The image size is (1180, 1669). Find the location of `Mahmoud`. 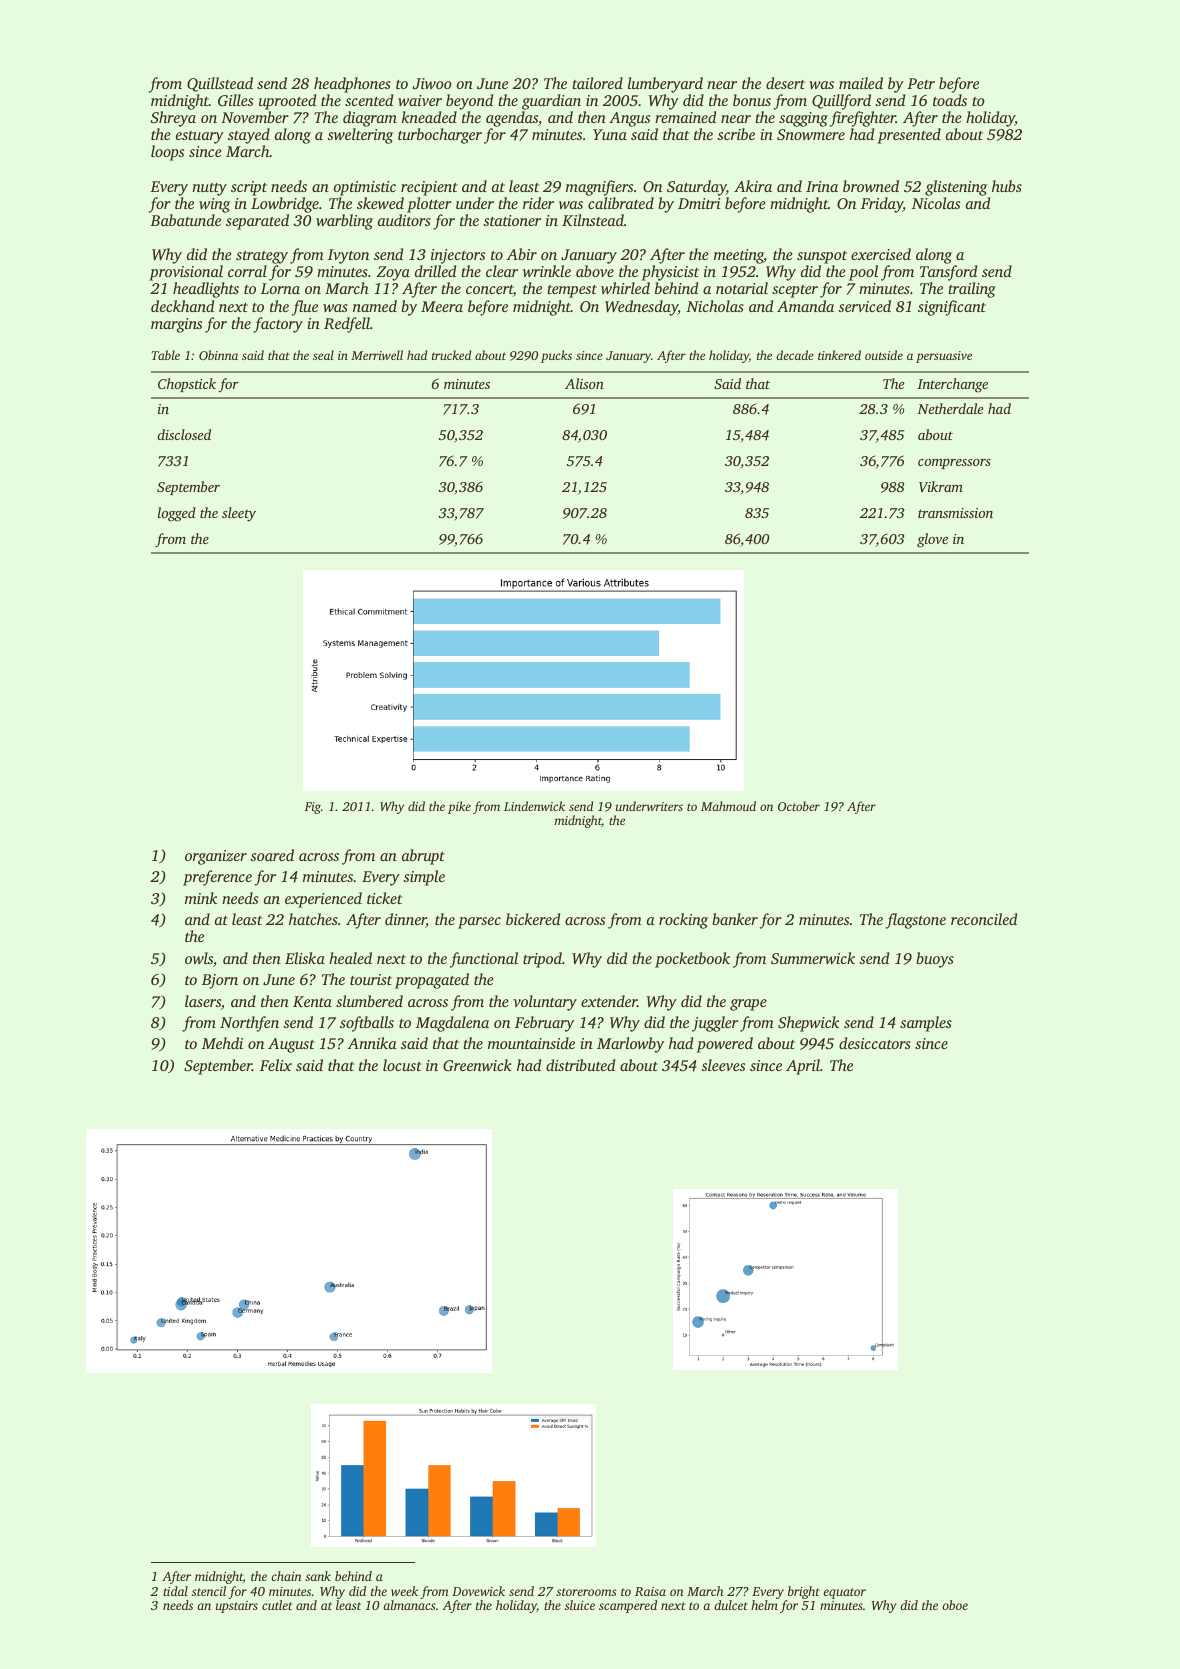

Mahmoud is located at coordinates (728, 806).
